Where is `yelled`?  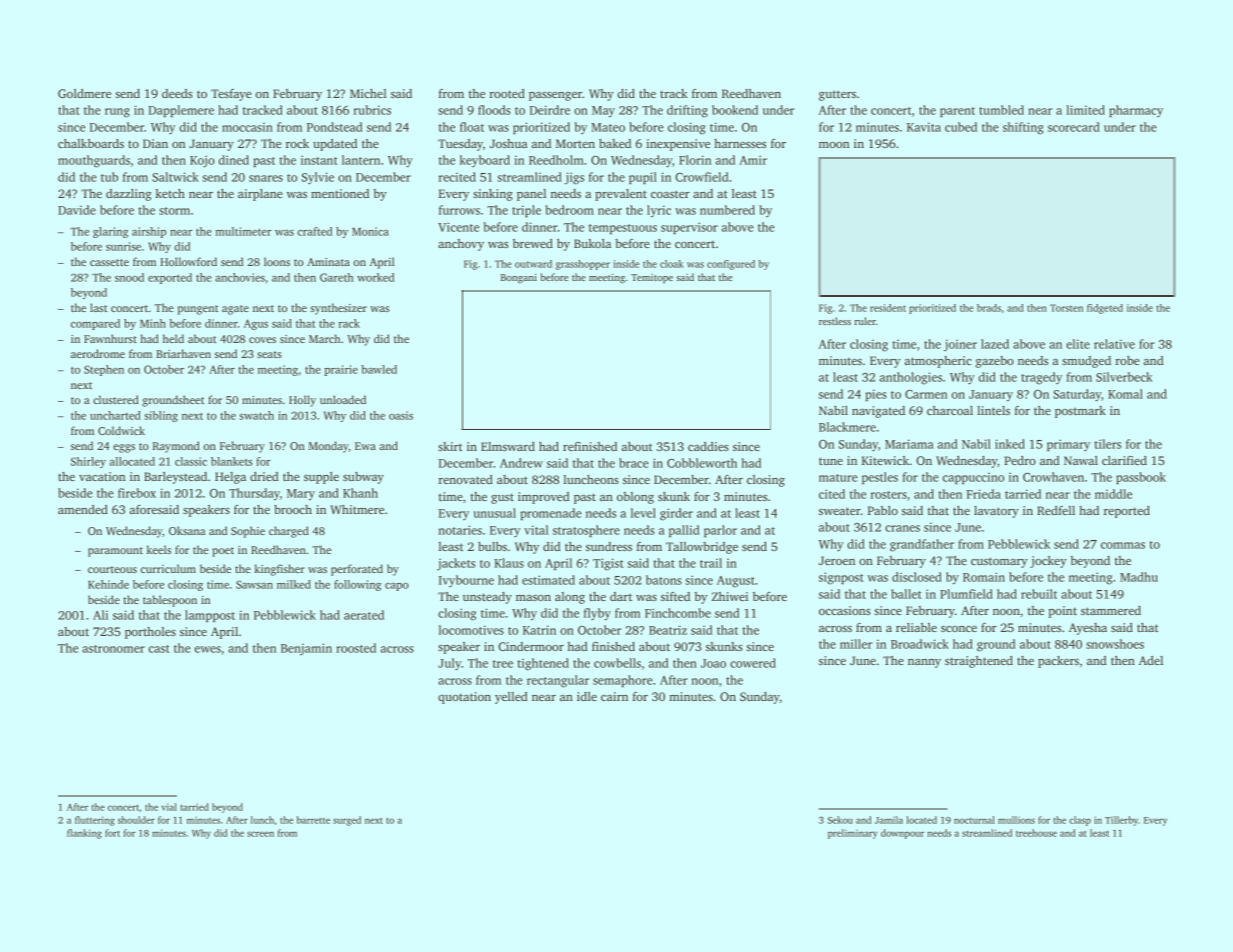 yelled is located at coordinates (511, 698).
